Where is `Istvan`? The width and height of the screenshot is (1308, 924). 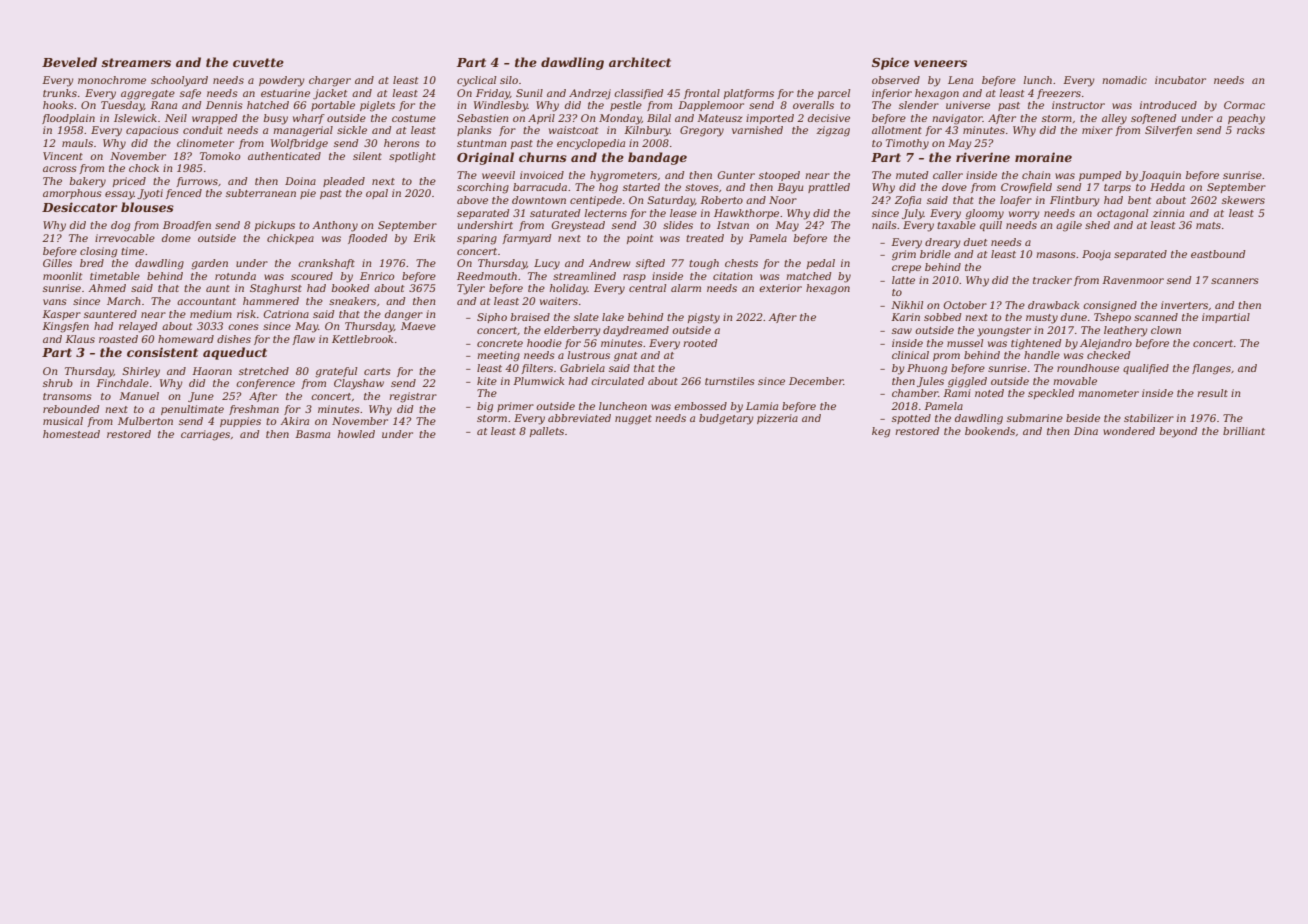
Istvan is located at coordinates (733, 225).
